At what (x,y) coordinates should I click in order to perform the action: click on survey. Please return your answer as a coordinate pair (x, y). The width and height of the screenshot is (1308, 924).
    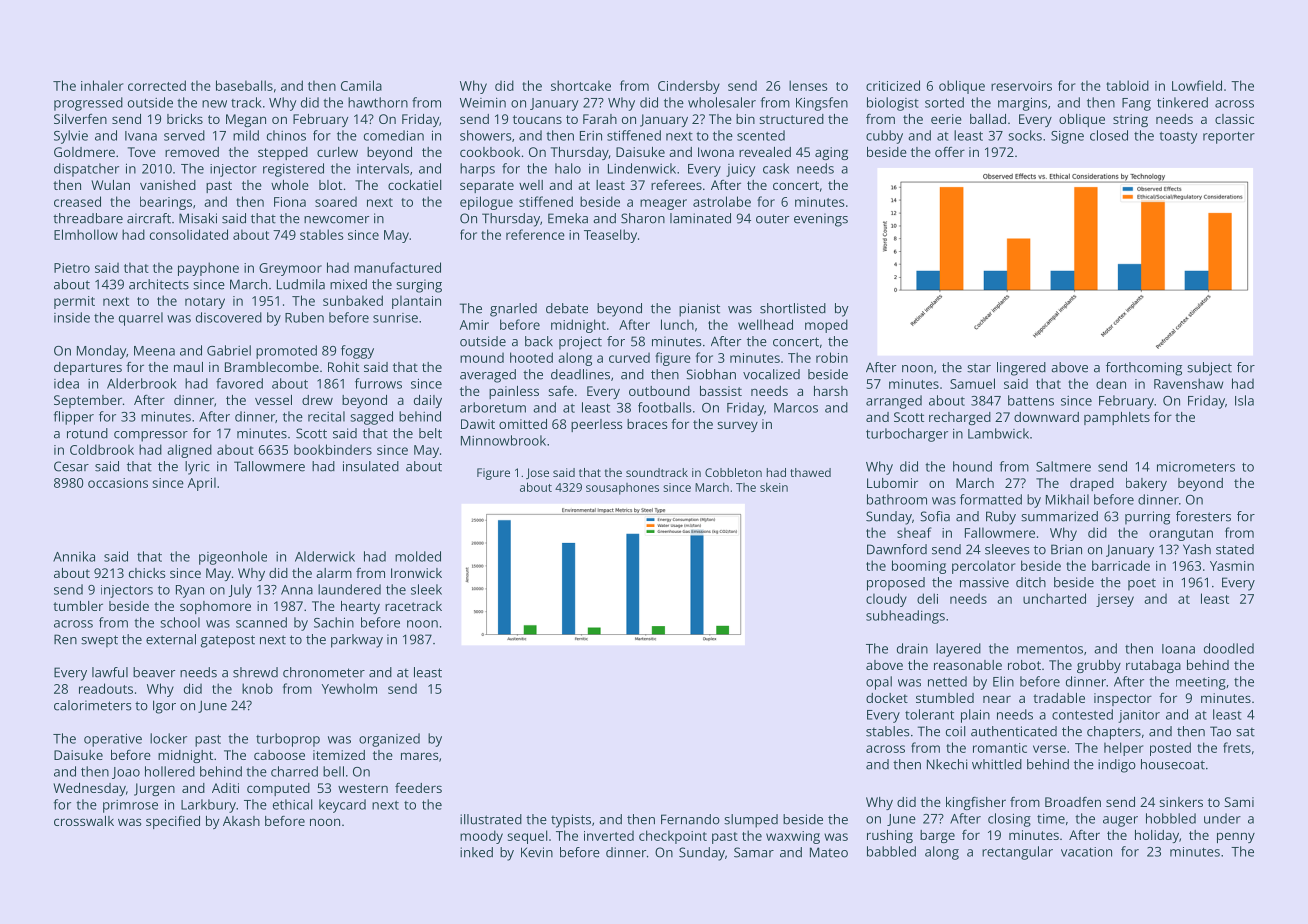
    Looking at the image, I should click on (737, 426).
